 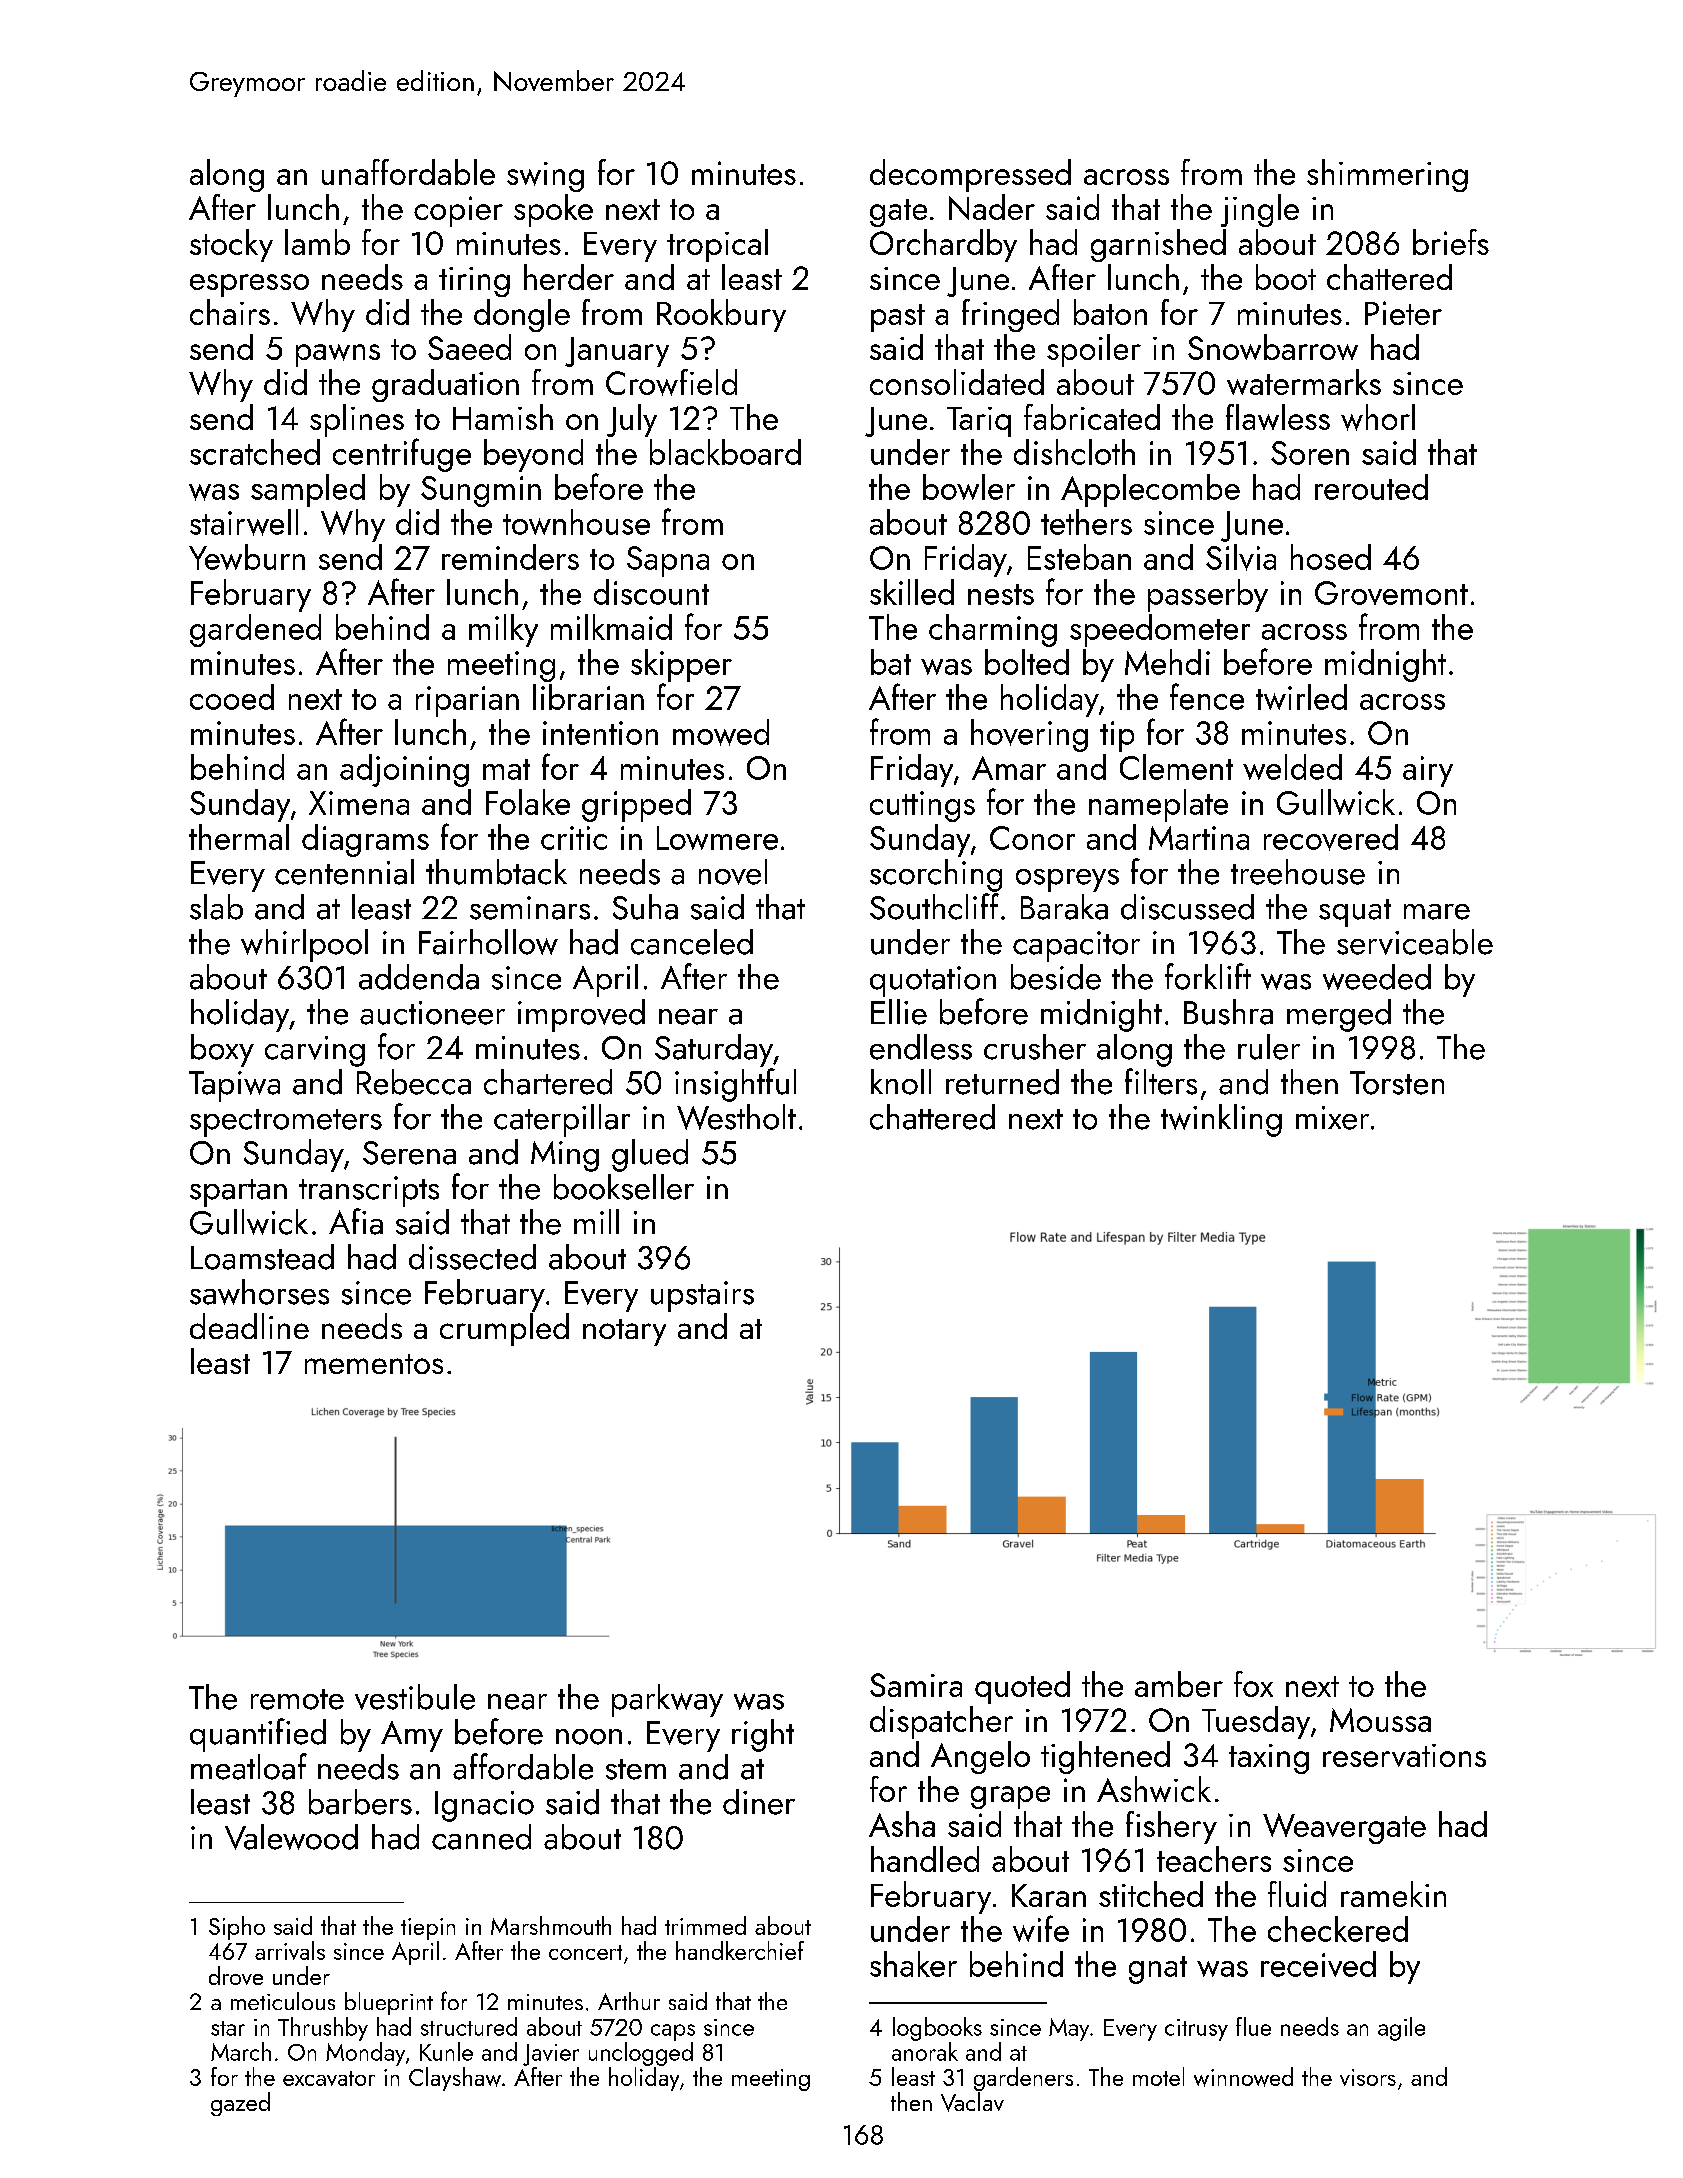 What do you see at coordinates (1451, 242) in the page?
I see `briefs` at bounding box center [1451, 242].
